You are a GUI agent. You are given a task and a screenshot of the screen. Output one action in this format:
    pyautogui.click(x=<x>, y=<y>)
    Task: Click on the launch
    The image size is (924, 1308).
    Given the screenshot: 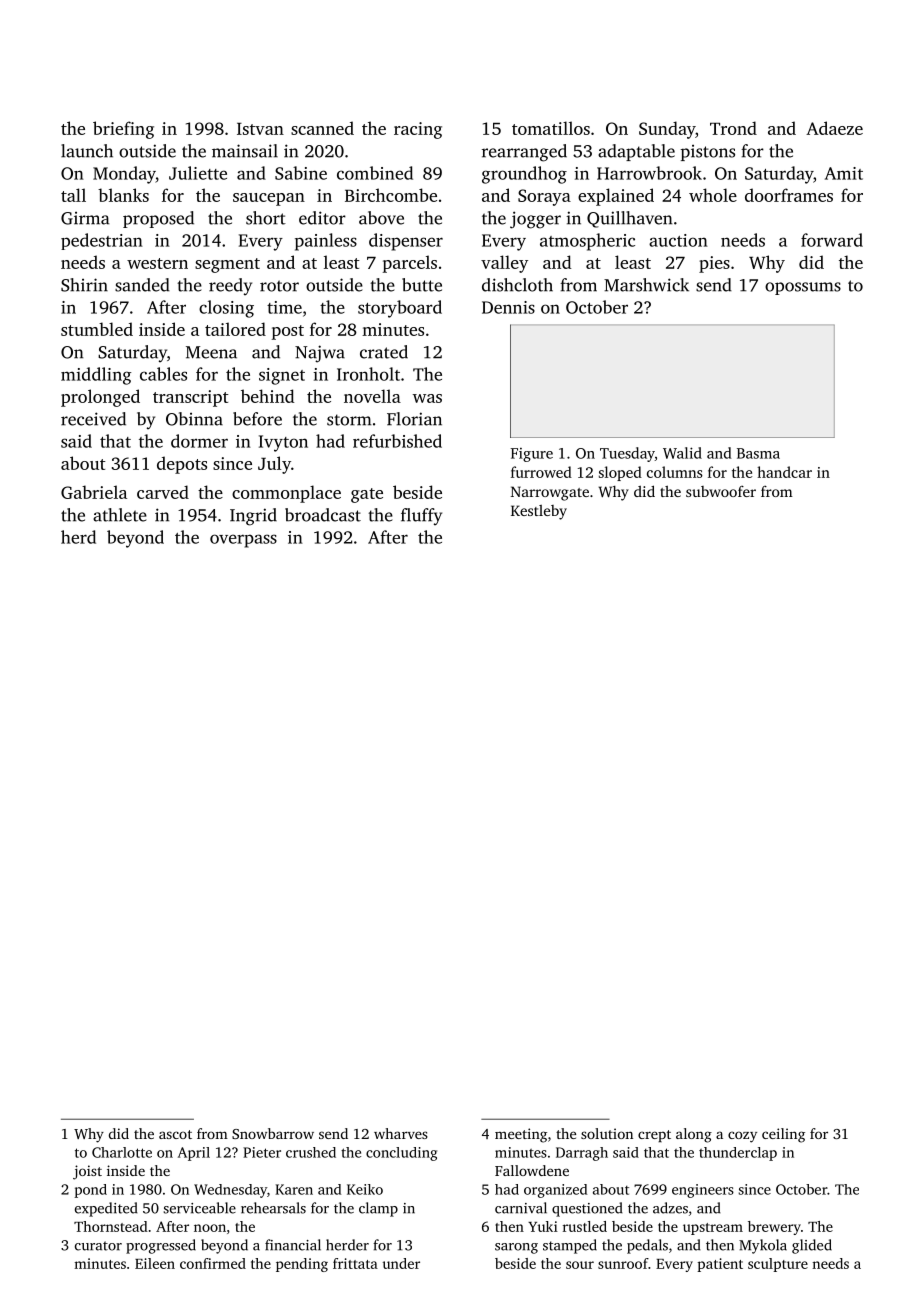 What is the action you would take?
    pyautogui.click(x=87, y=151)
